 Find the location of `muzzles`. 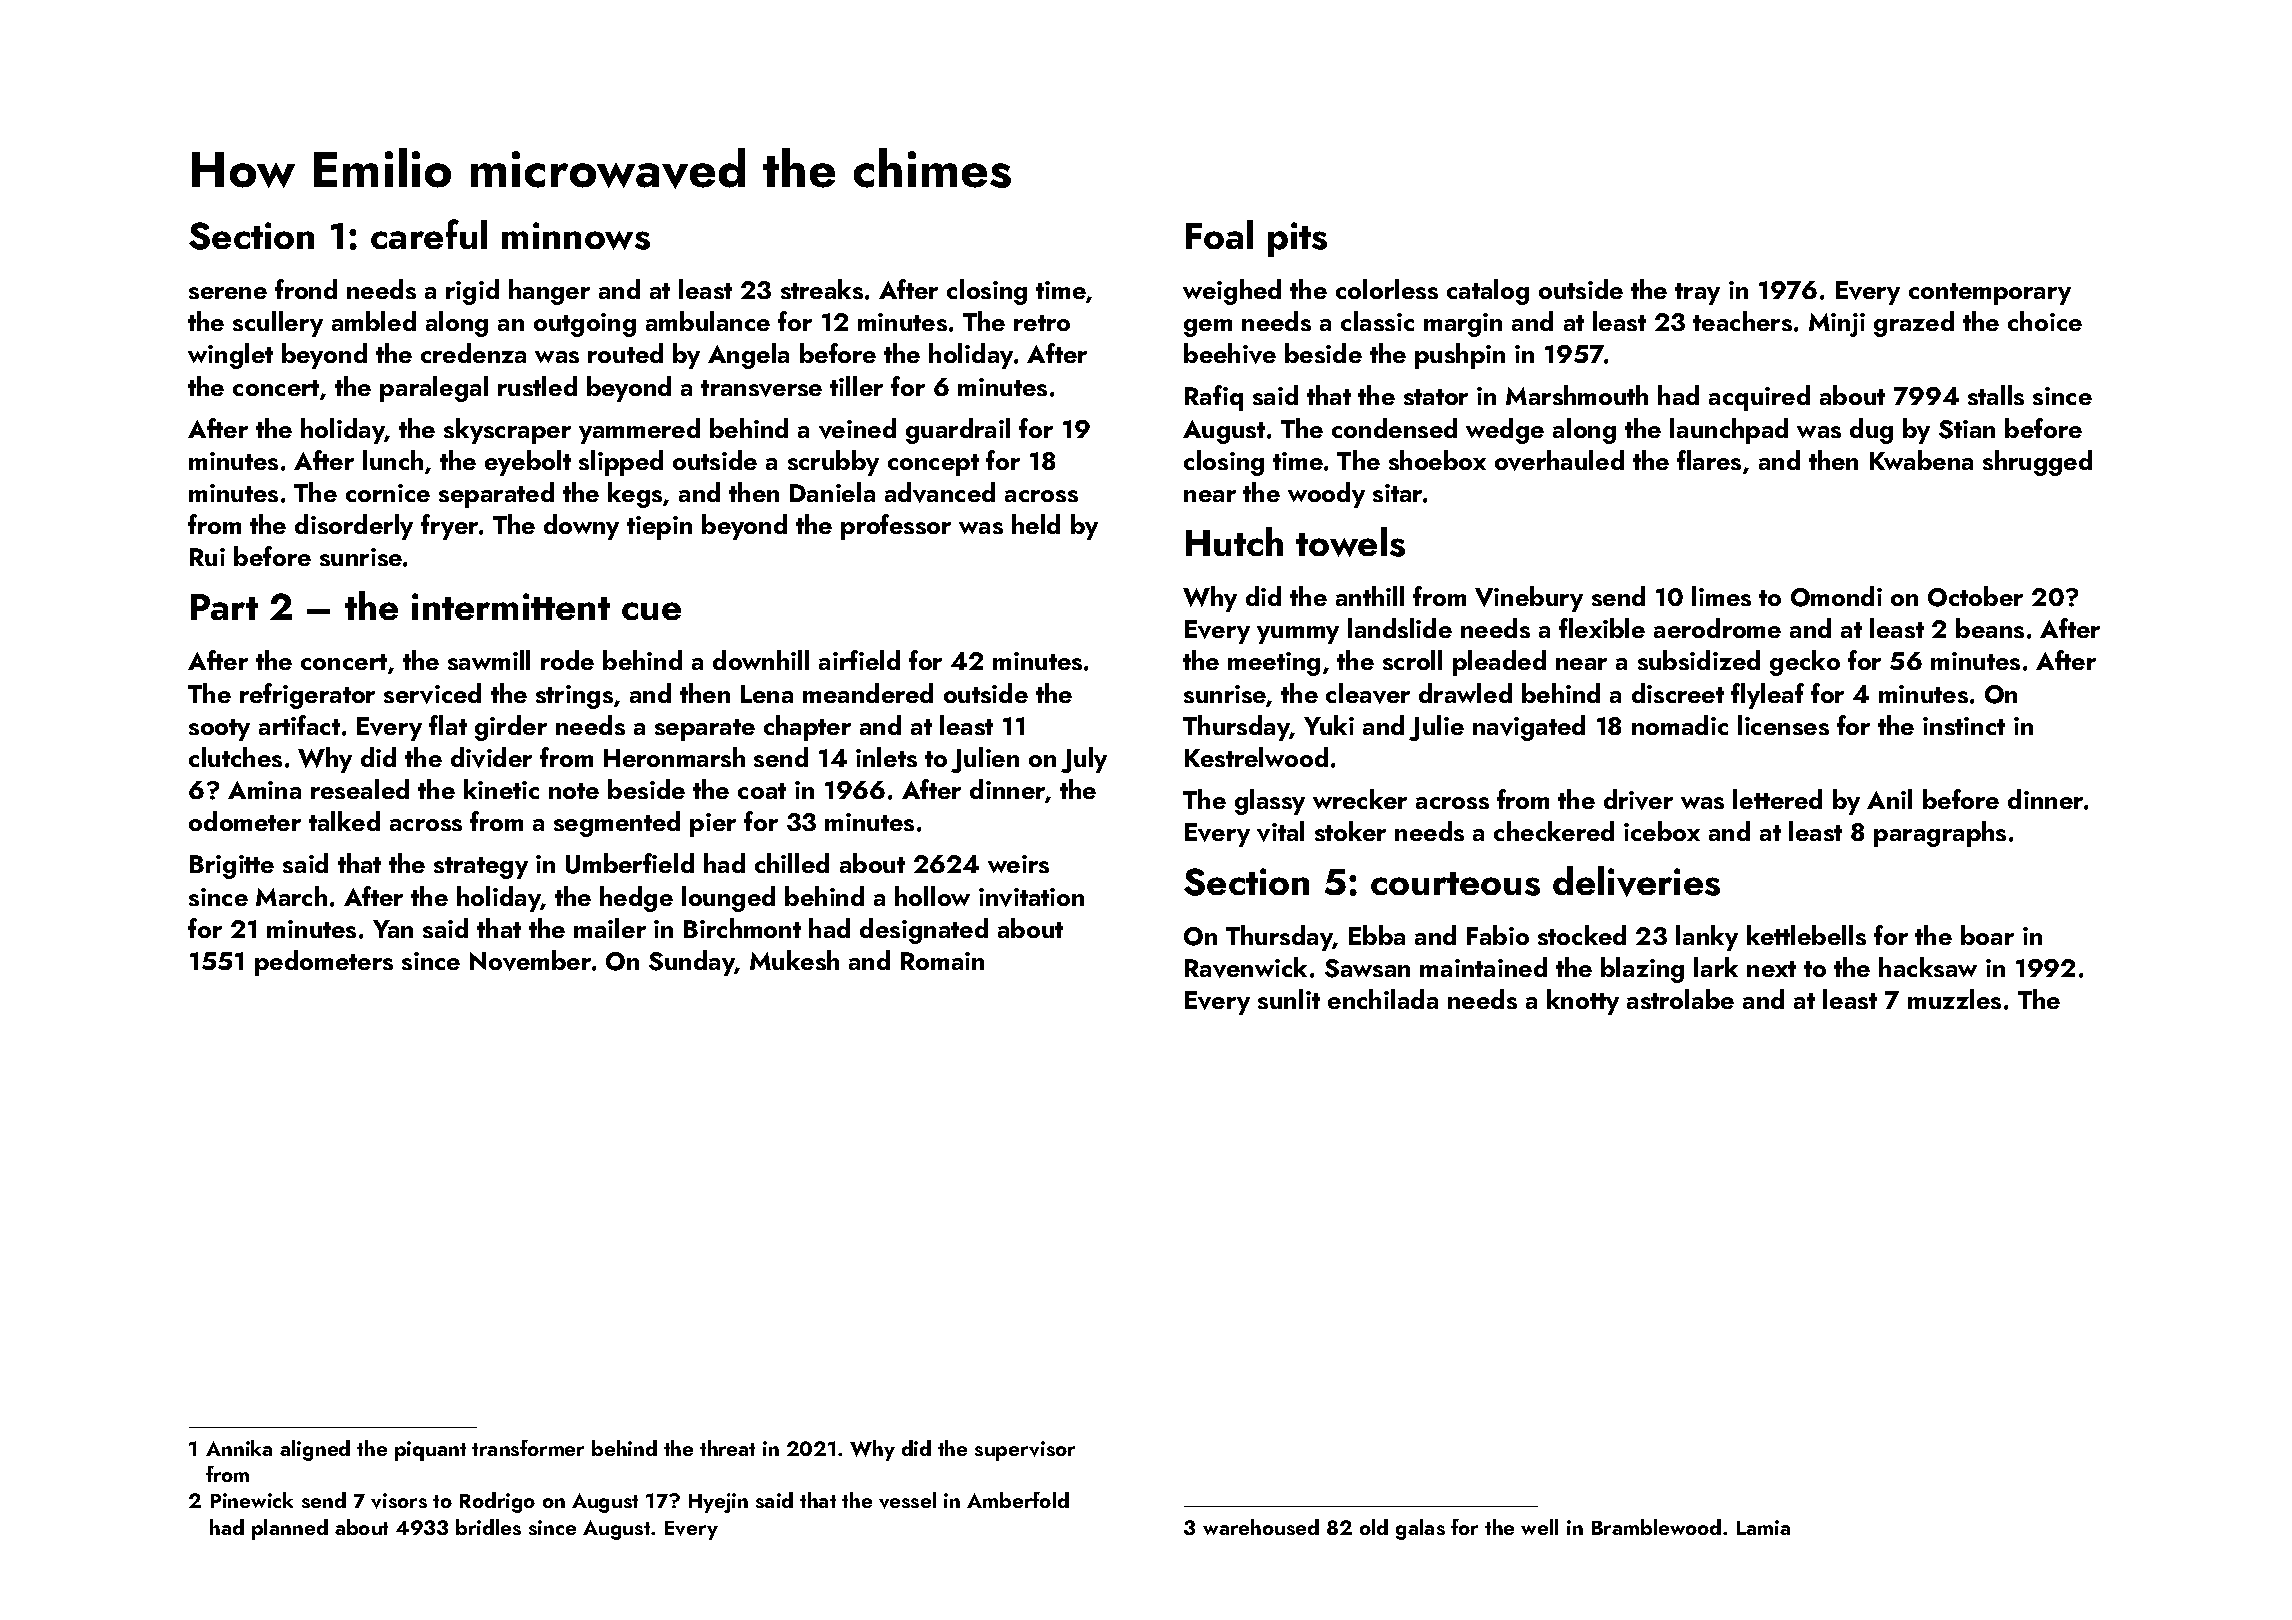

muzzles is located at coordinates (1954, 999).
